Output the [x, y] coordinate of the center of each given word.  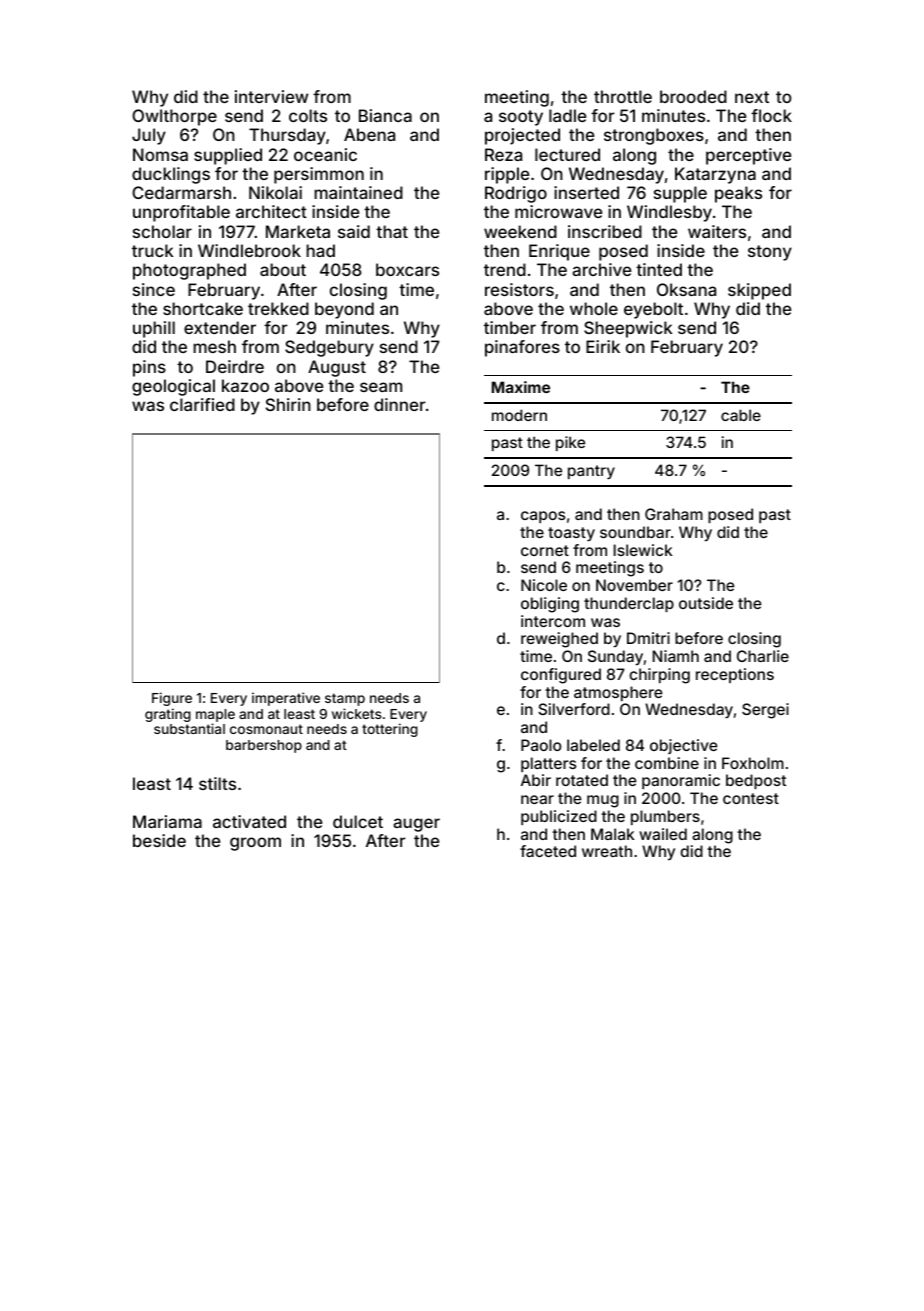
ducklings [171, 175]
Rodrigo [516, 194]
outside [706, 603]
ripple [507, 175]
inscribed [605, 231]
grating [168, 715]
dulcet [358, 821]
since [154, 289]
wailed [663, 834]
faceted [548, 851]
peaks [738, 194]
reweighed [559, 640]
